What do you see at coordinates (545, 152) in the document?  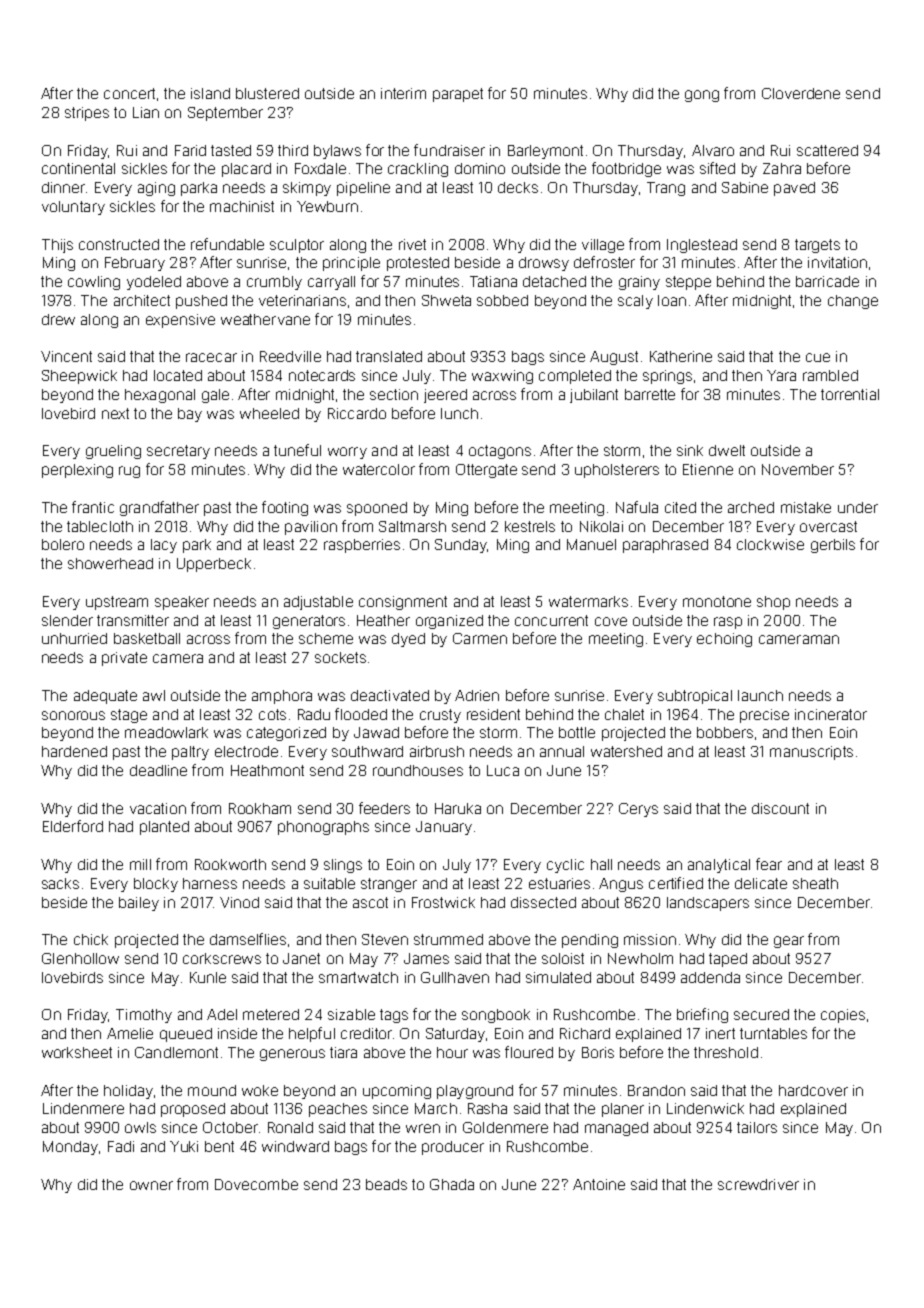 I see `Barleymont` at bounding box center [545, 152].
